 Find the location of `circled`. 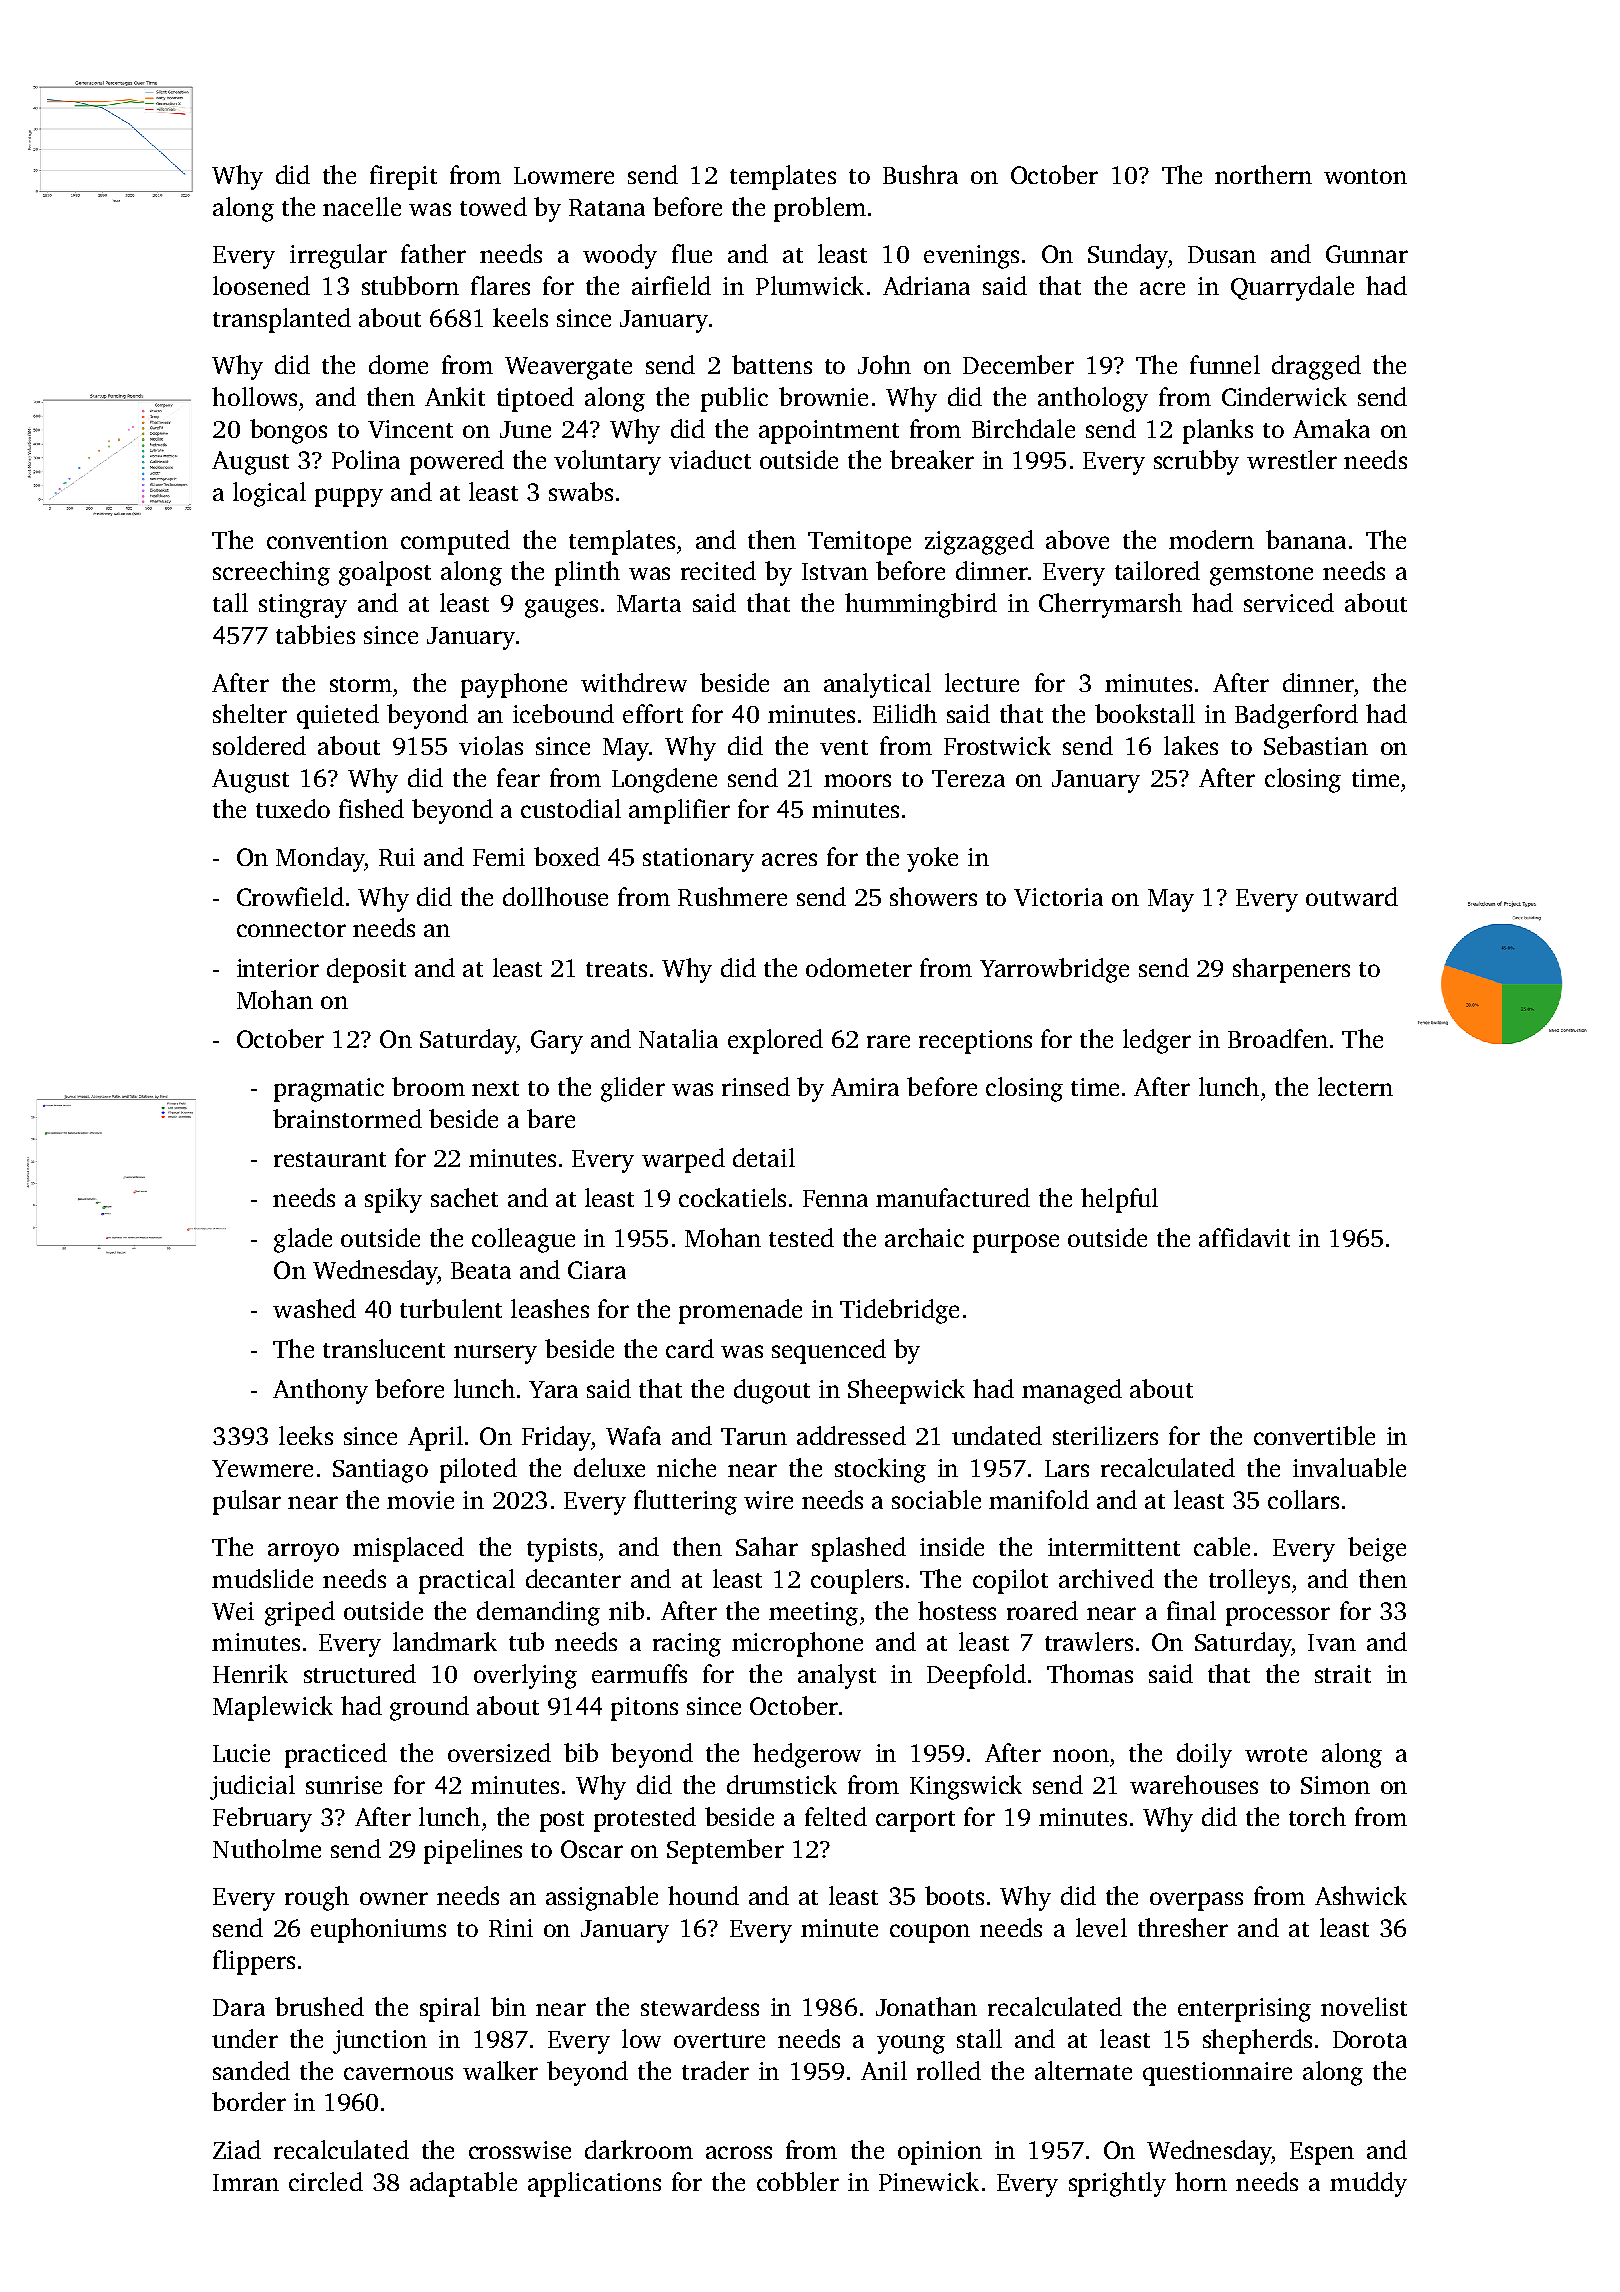

circled is located at coordinates (326, 2181).
